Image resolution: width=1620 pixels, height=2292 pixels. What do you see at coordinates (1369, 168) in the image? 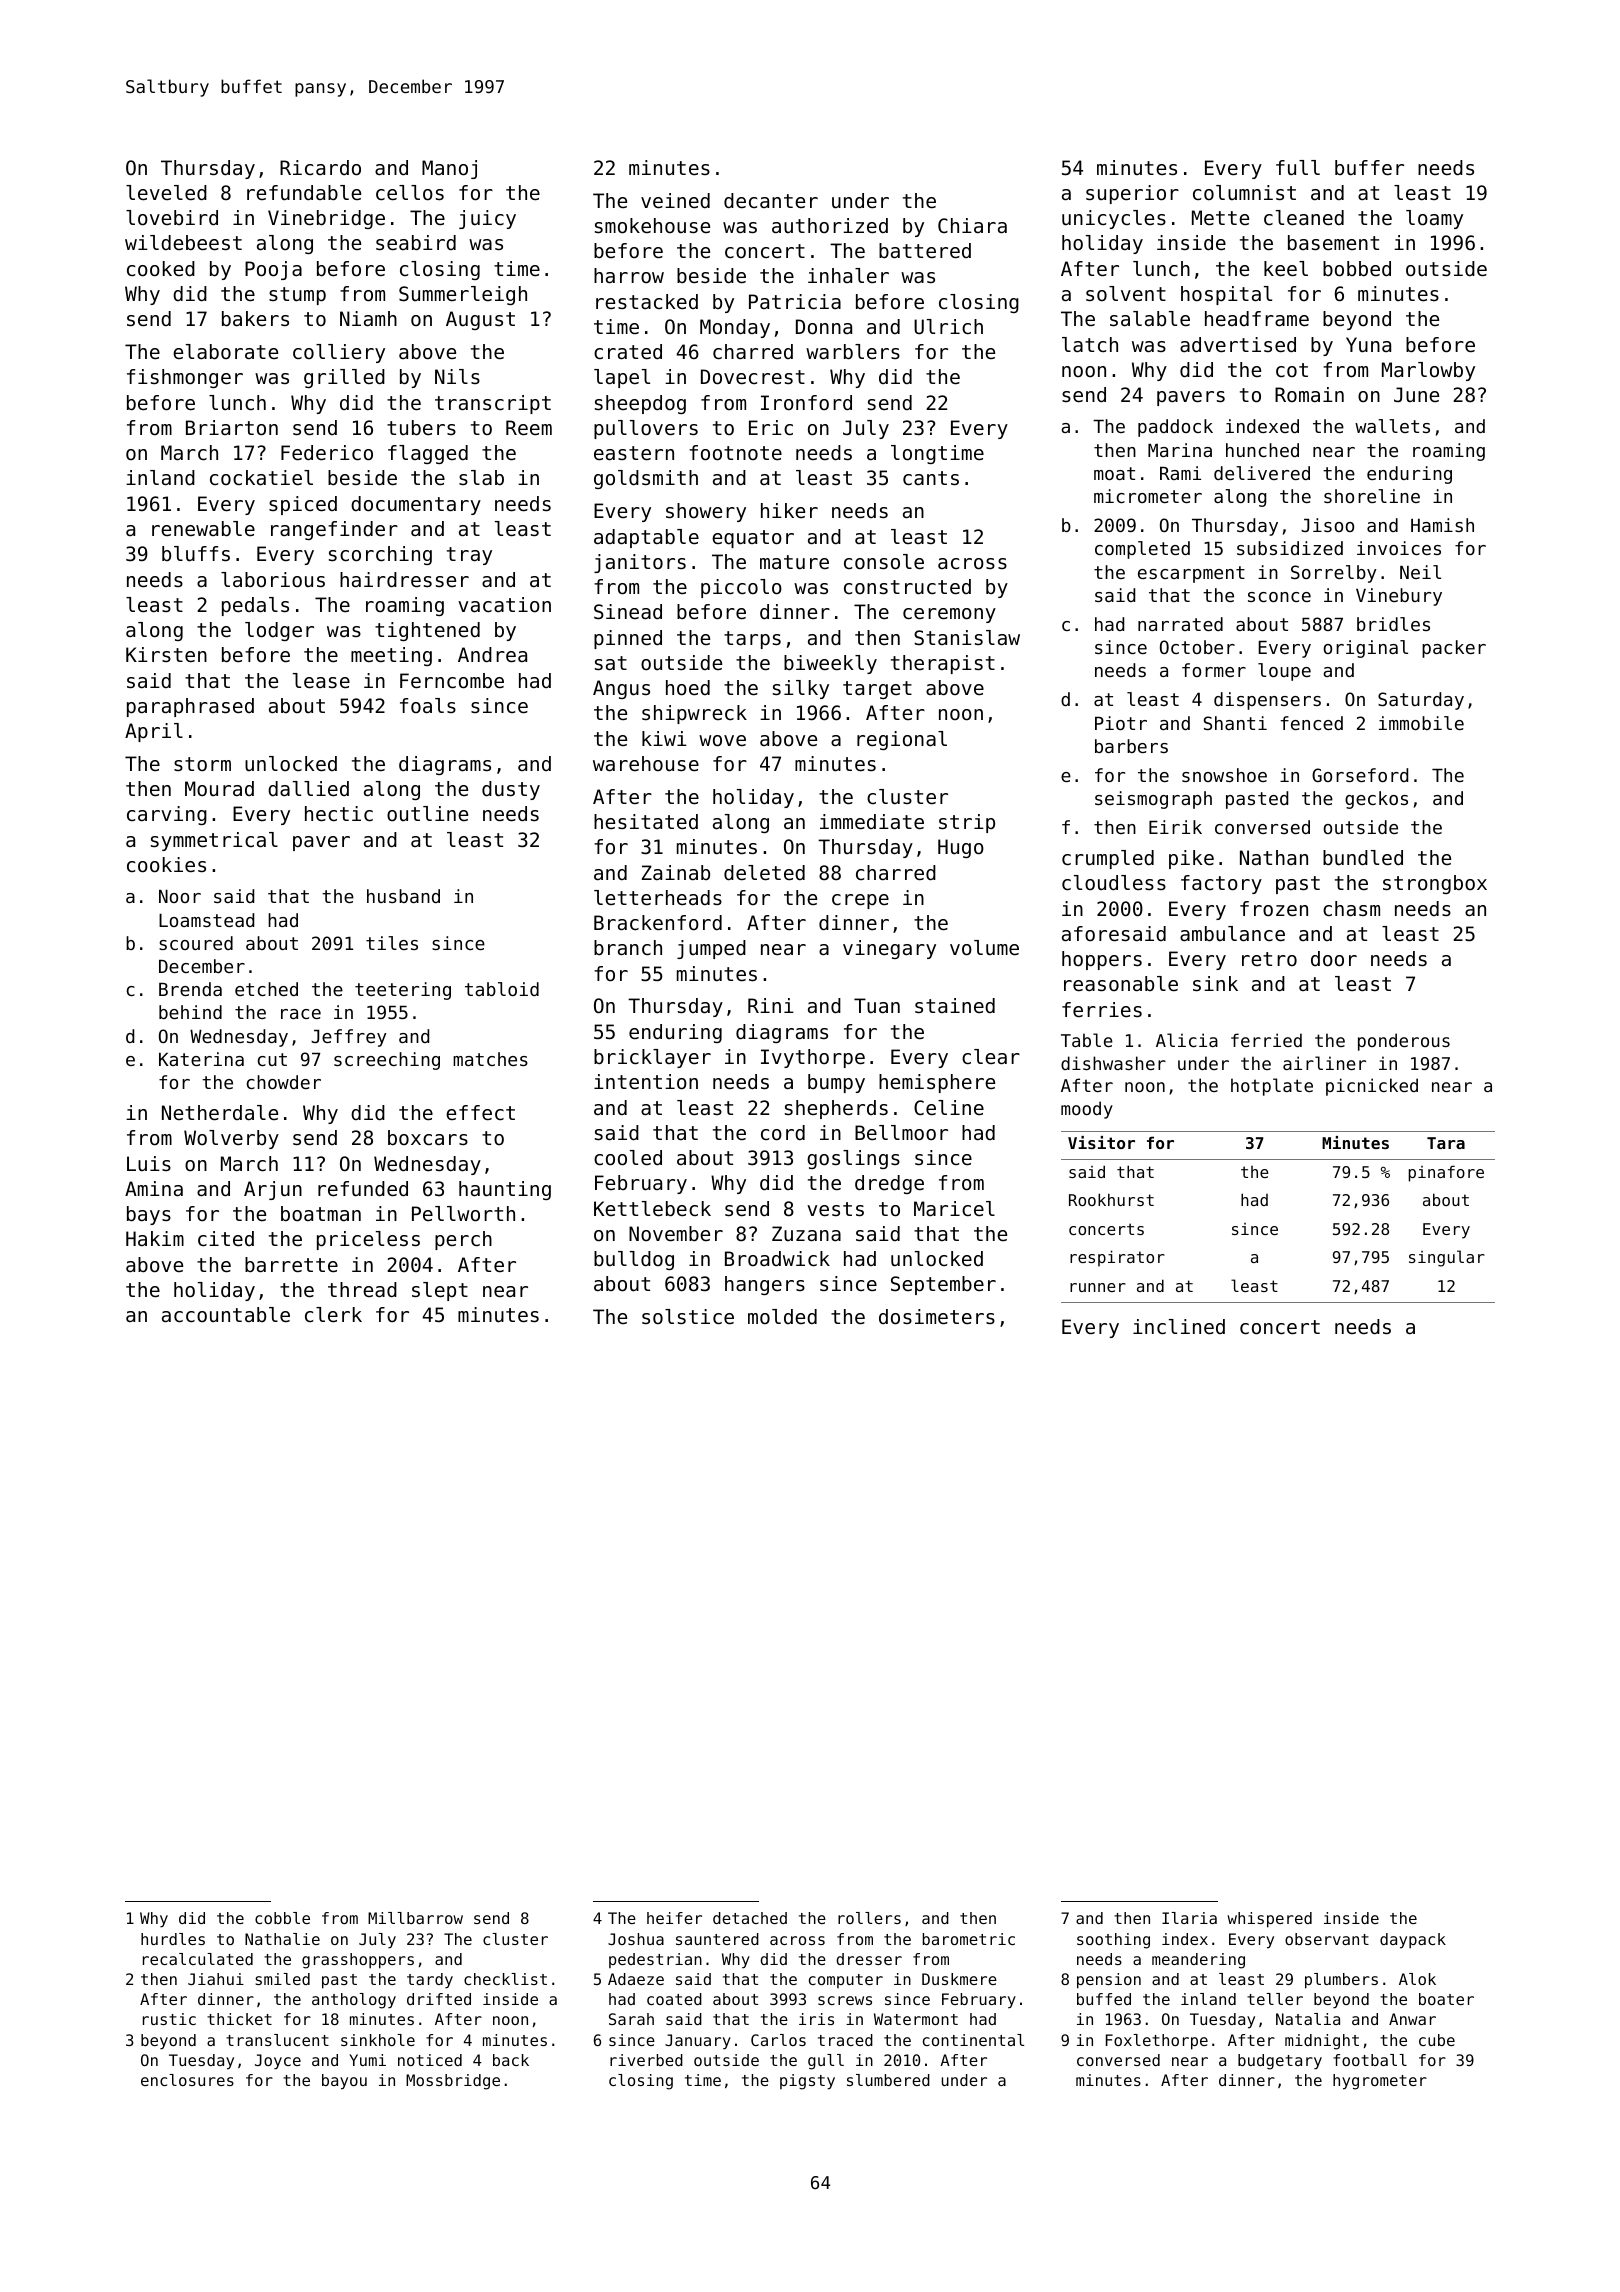
I see `buffer` at bounding box center [1369, 168].
